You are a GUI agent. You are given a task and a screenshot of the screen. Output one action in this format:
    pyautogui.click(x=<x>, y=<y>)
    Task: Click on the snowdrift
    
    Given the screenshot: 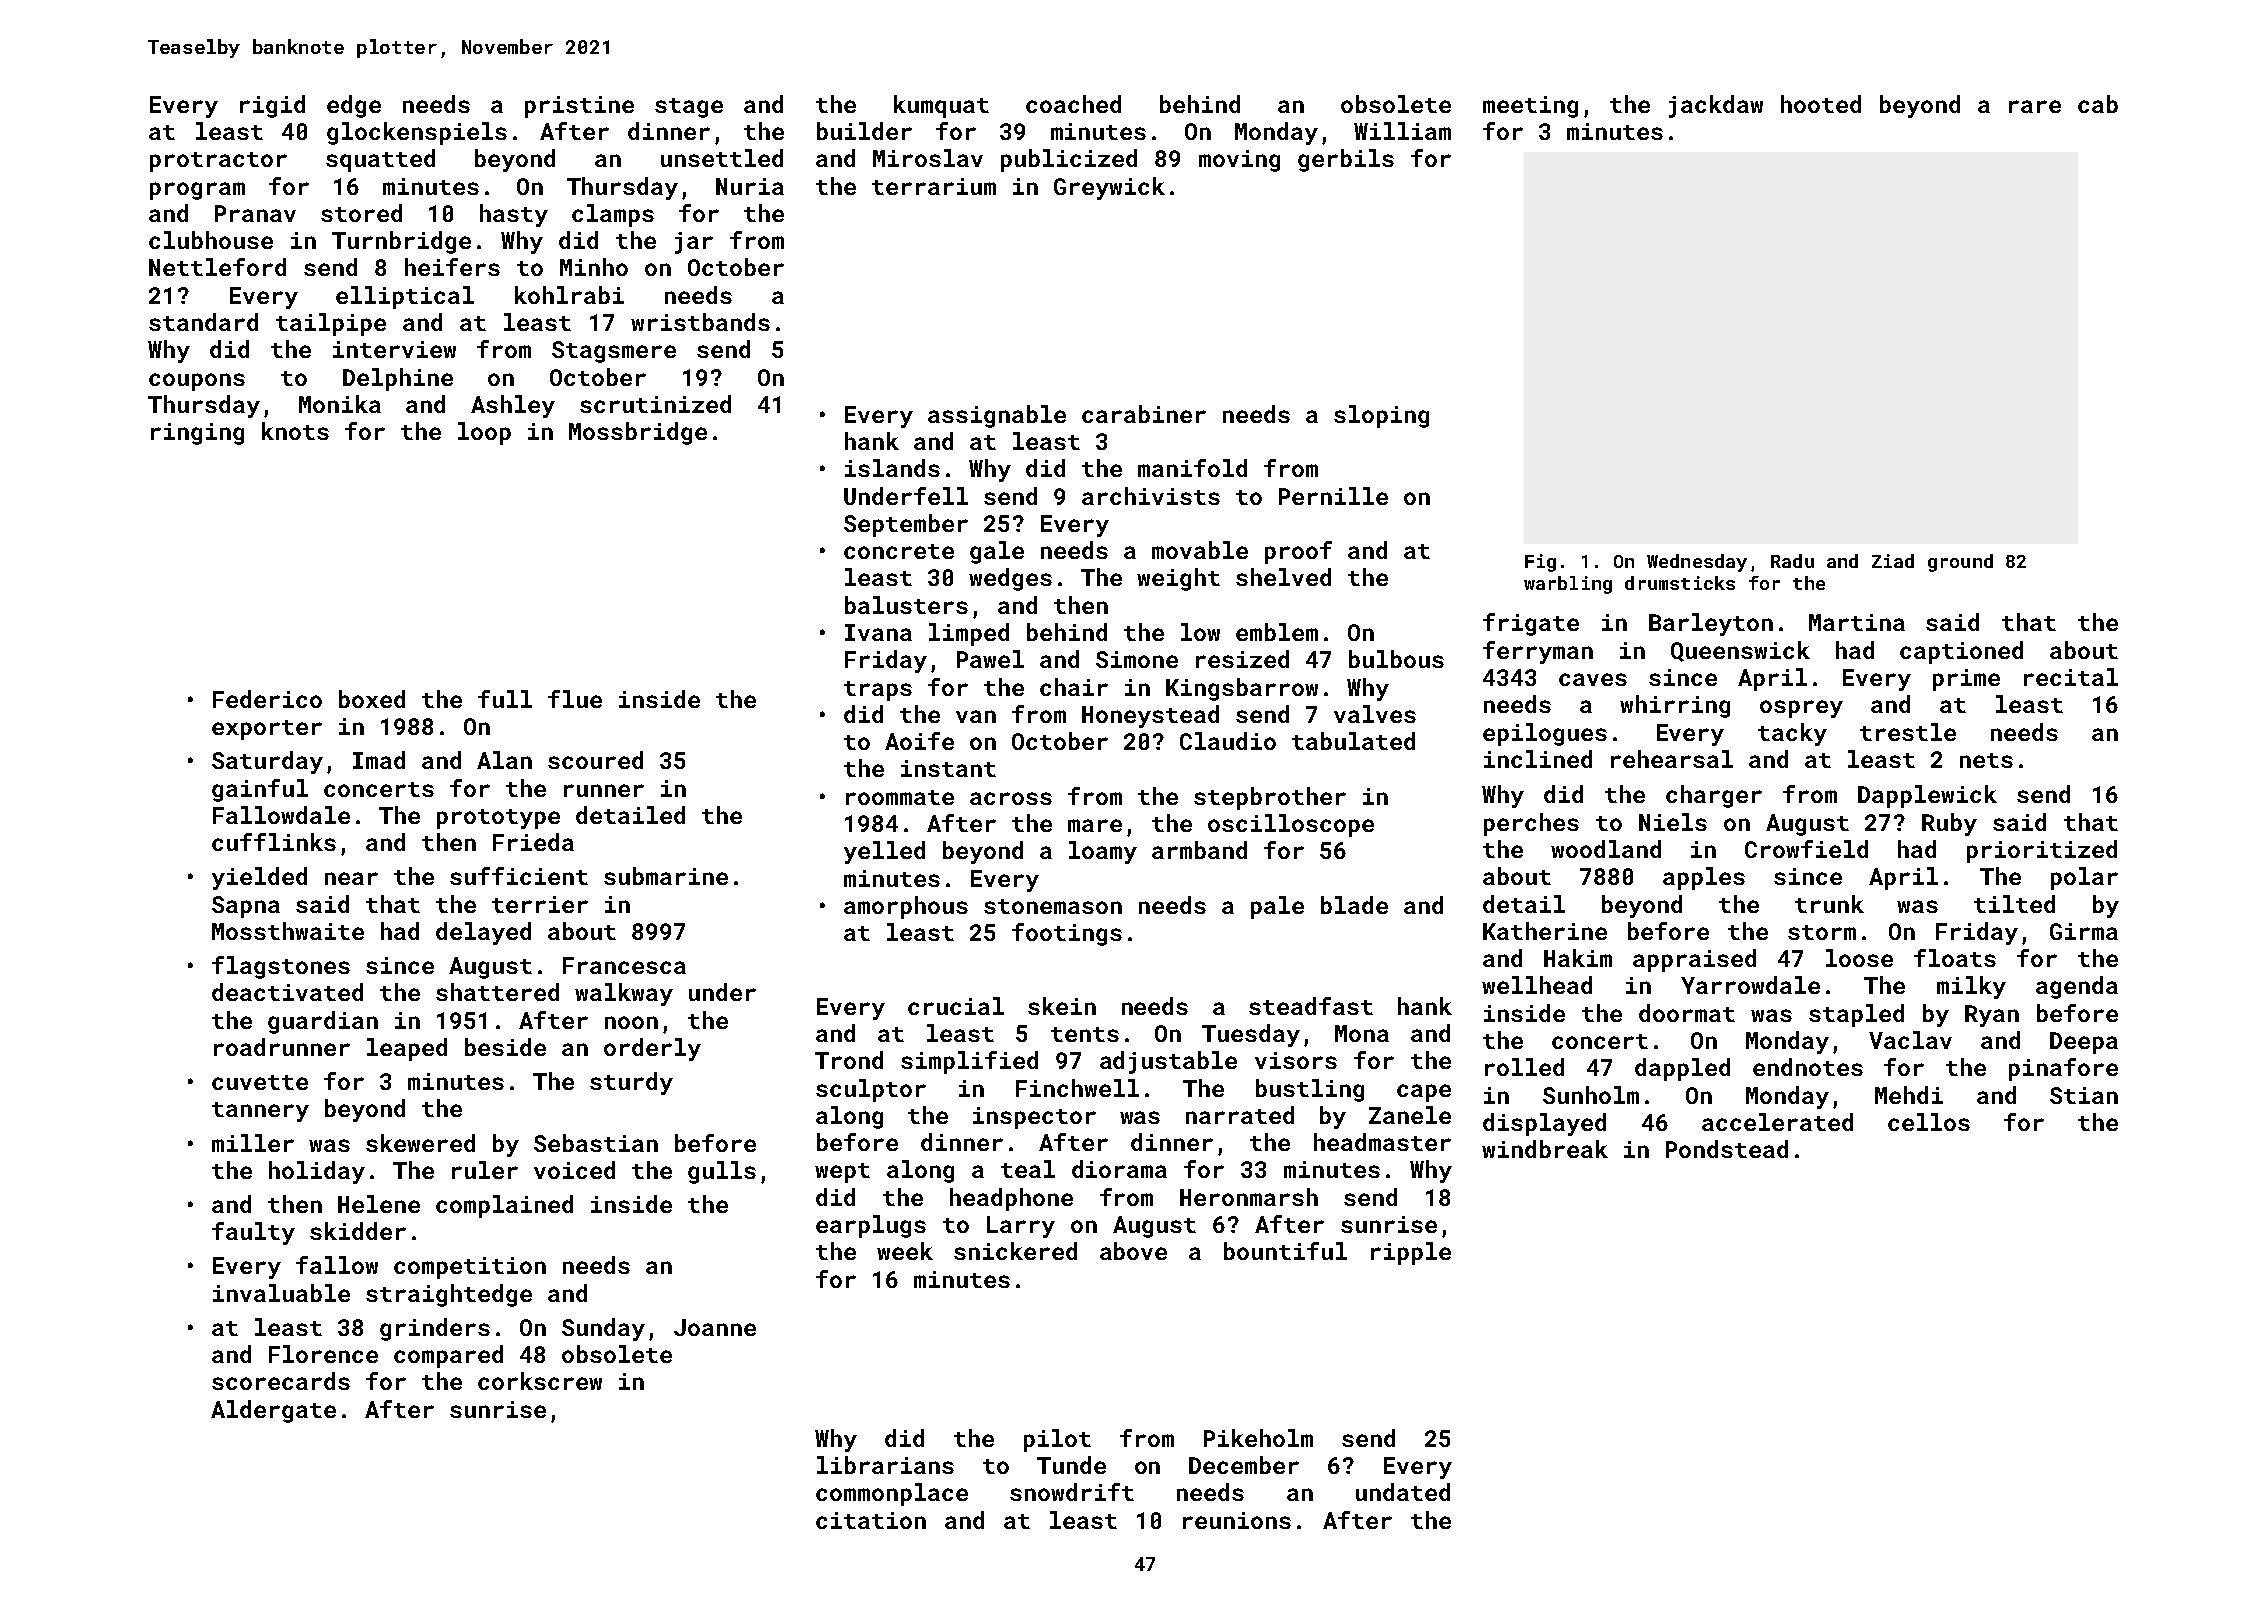 What is the action you would take?
    pyautogui.click(x=1072, y=1492)
